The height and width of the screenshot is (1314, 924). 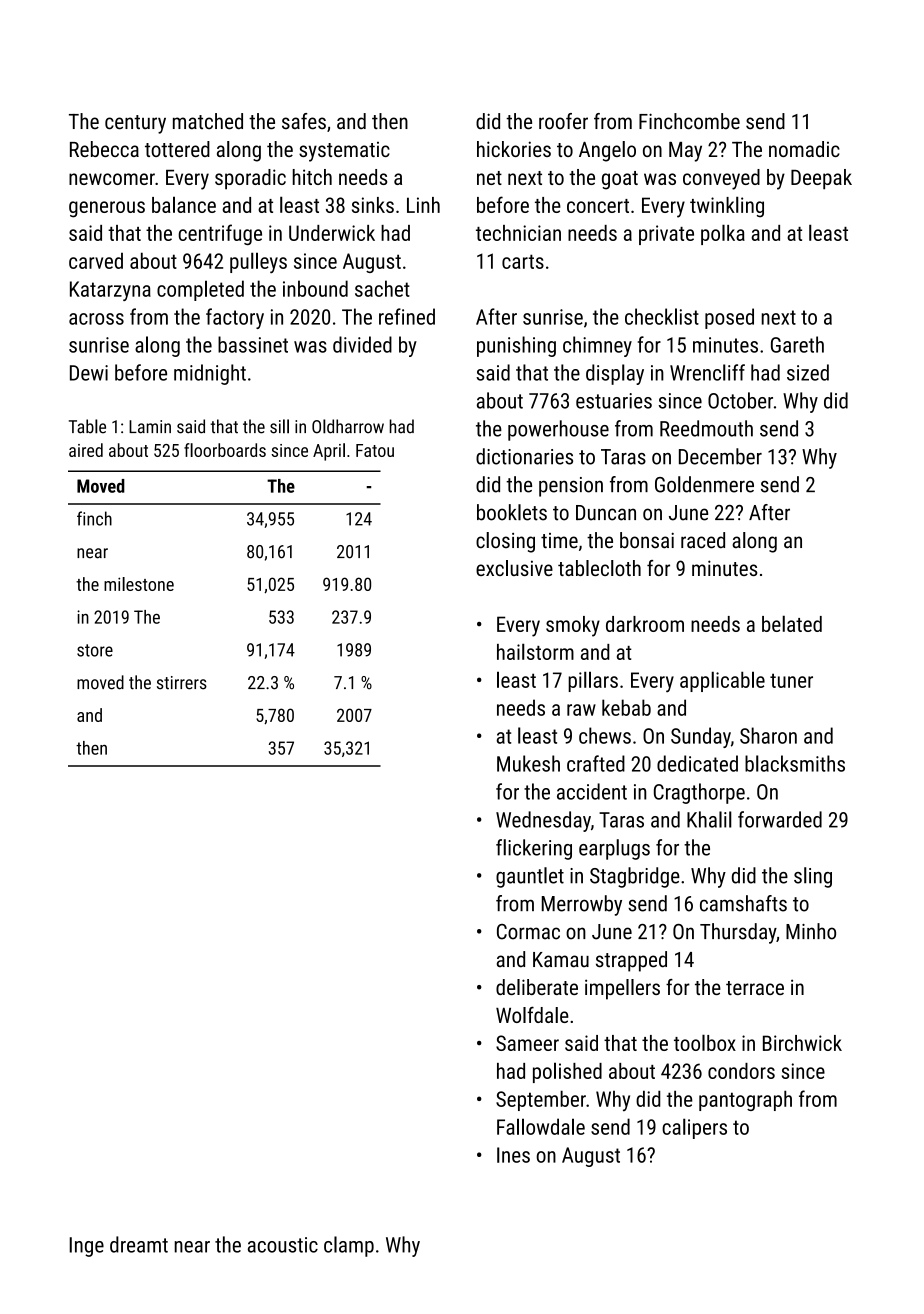 I want to click on Linh, so click(x=423, y=205).
